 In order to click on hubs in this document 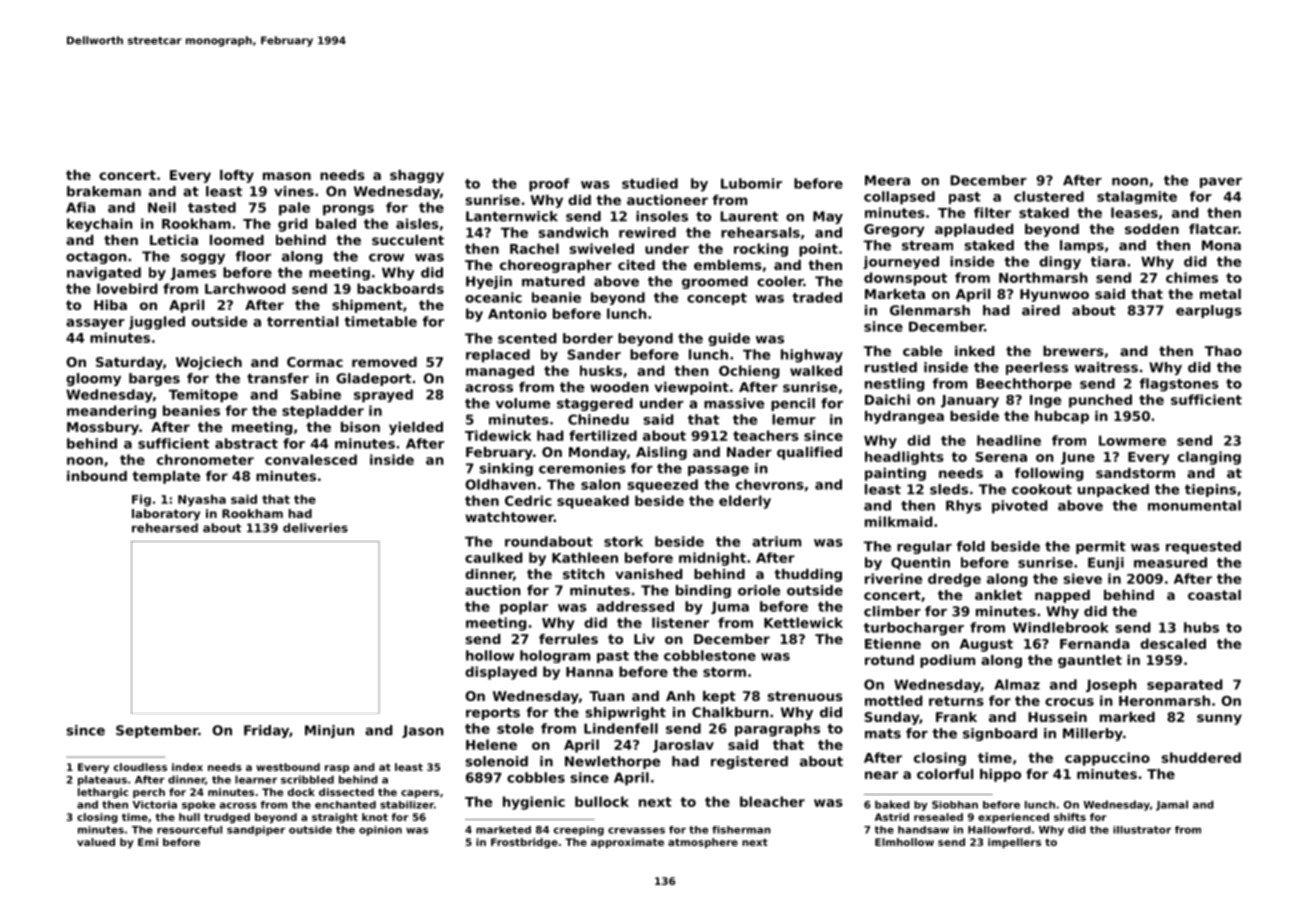, I will do `click(1201, 627)`.
